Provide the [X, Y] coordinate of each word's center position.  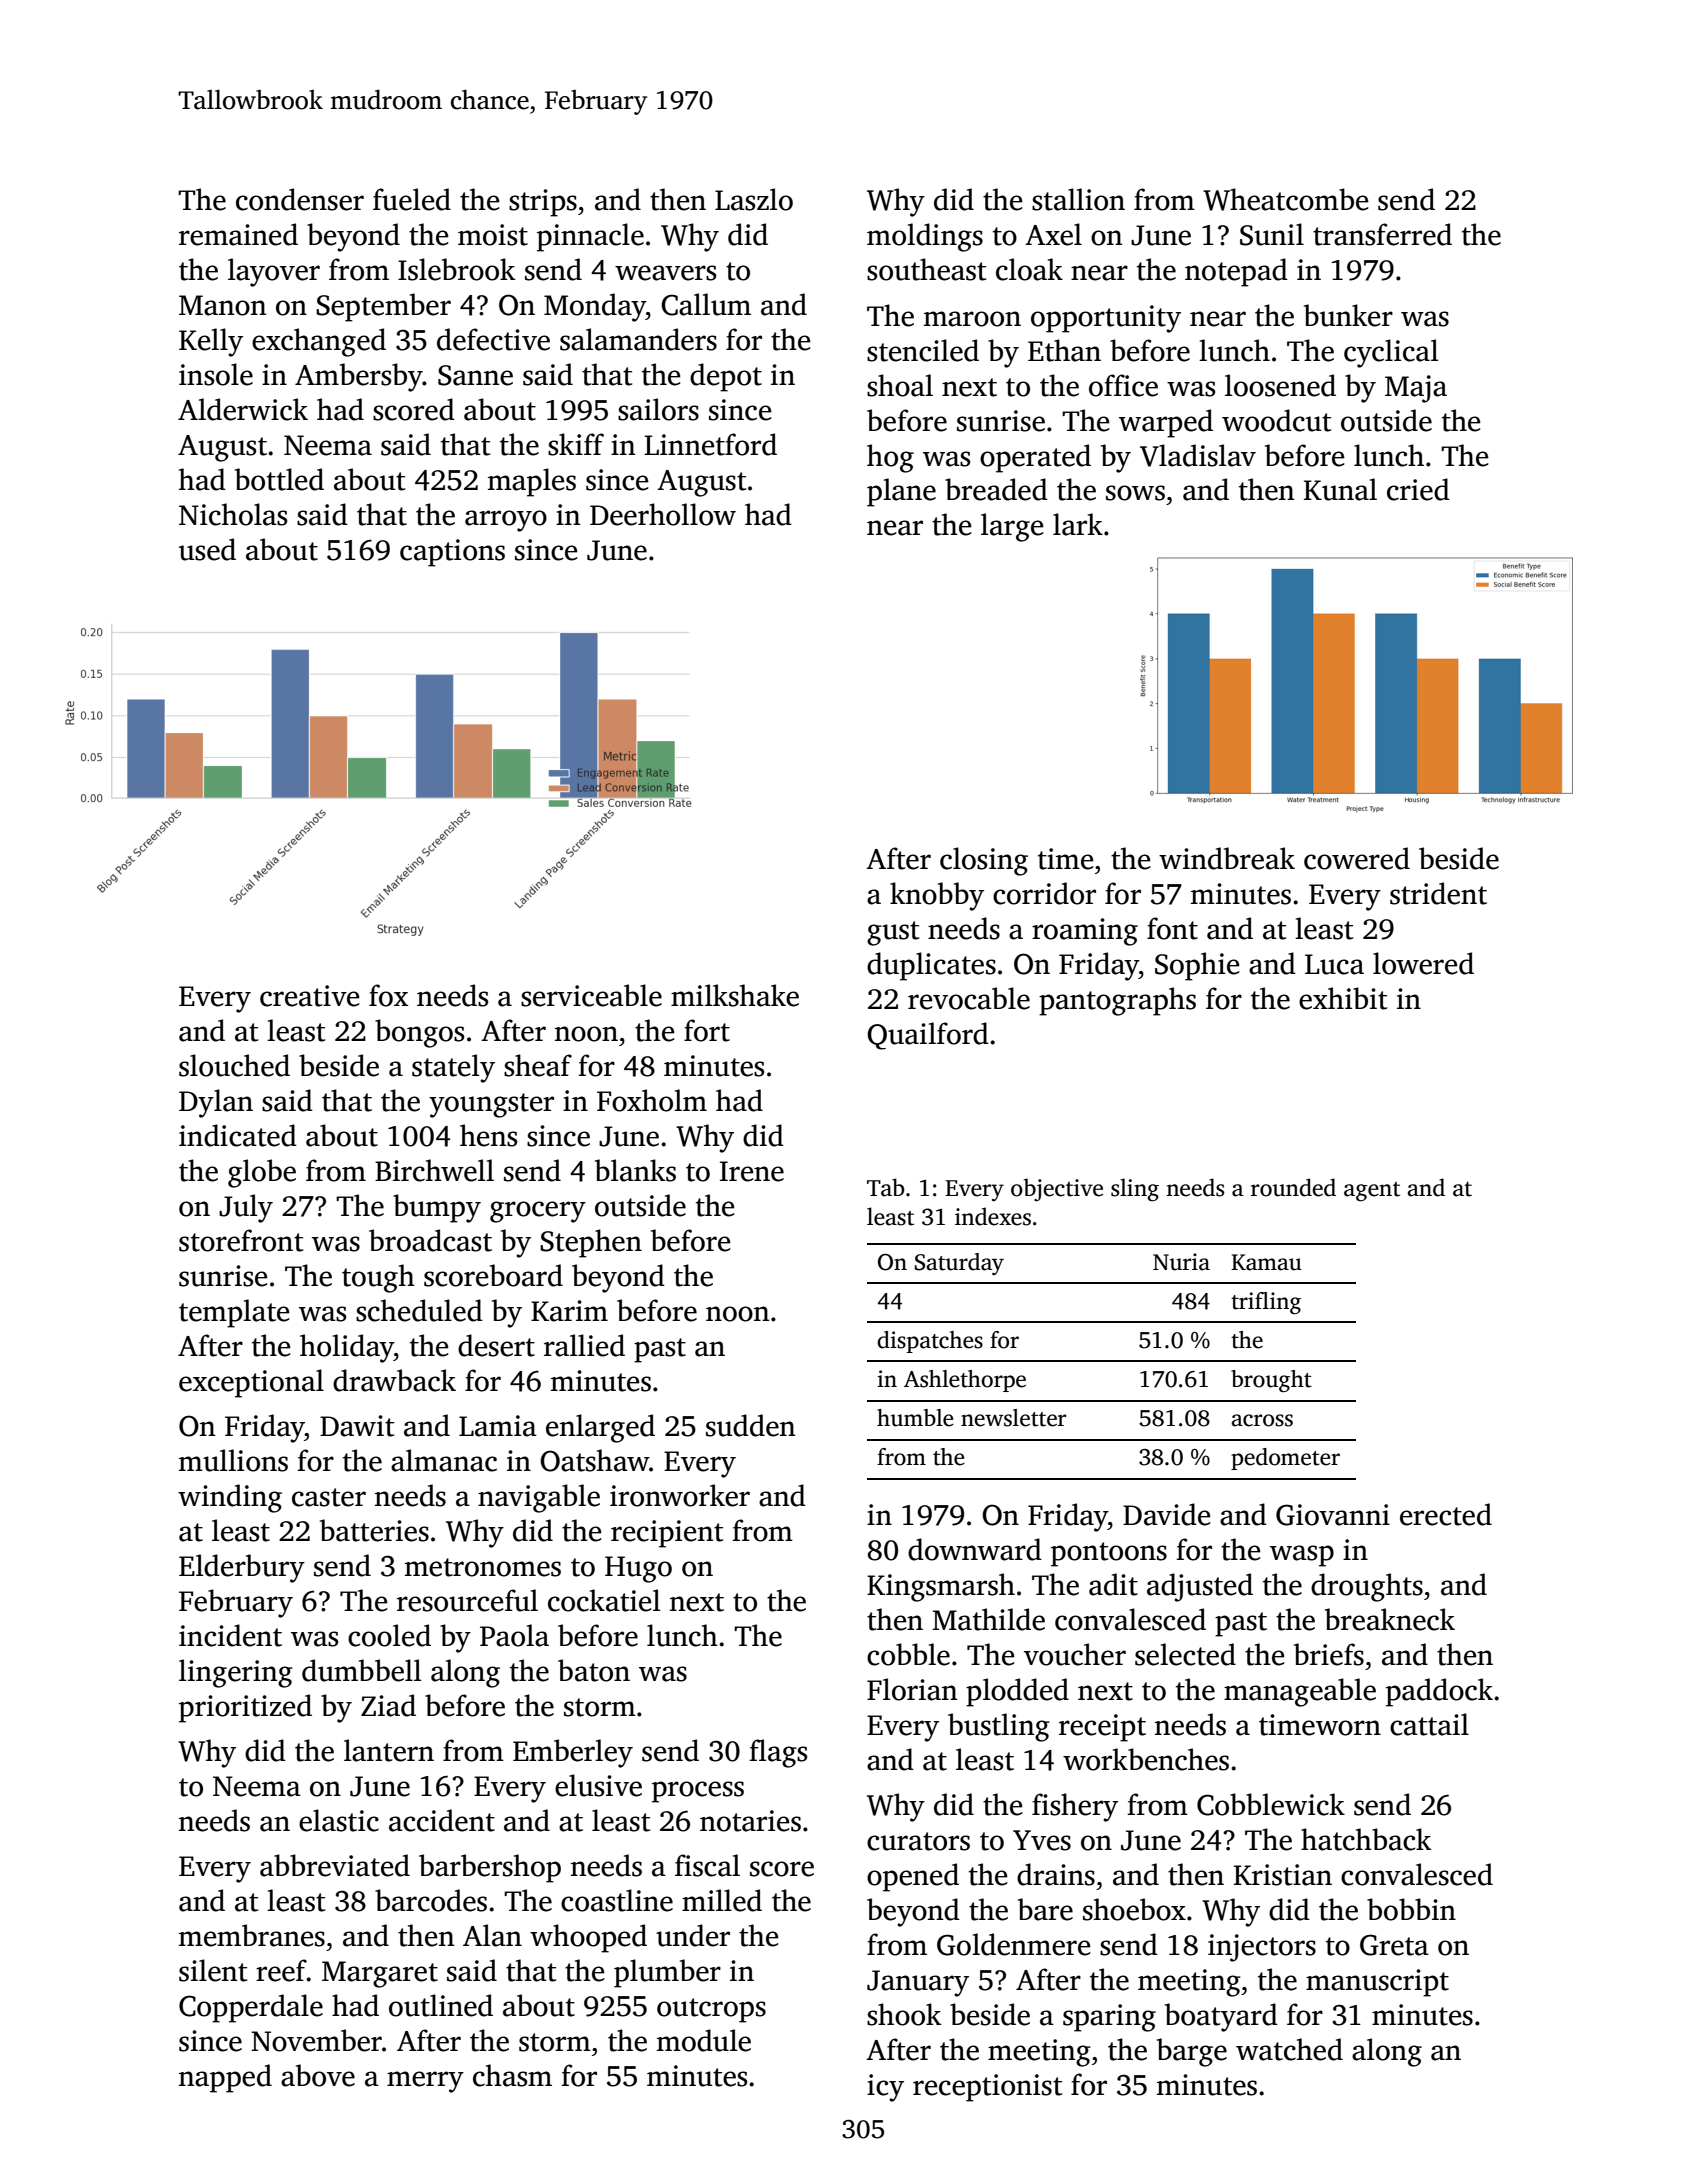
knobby [937, 896]
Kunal [1340, 489]
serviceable [591, 995]
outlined [441, 2005]
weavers [665, 273]
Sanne [475, 375]
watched [1289, 2049]
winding [230, 1498]
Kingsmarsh [941, 1587]
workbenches [1146, 1759]
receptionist [987, 2088]
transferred [1382, 234]
